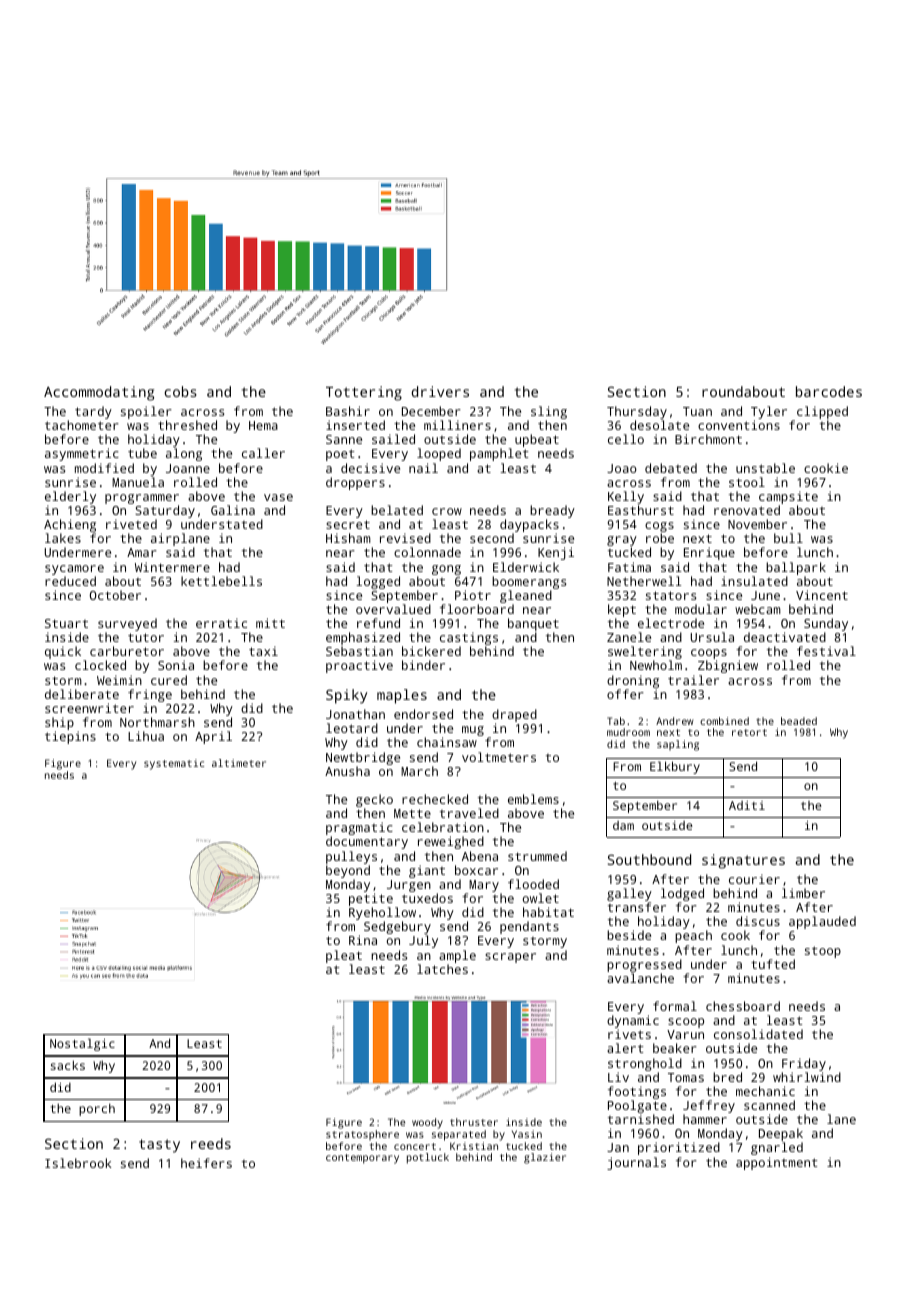  I want to click on pleat, so click(344, 956).
